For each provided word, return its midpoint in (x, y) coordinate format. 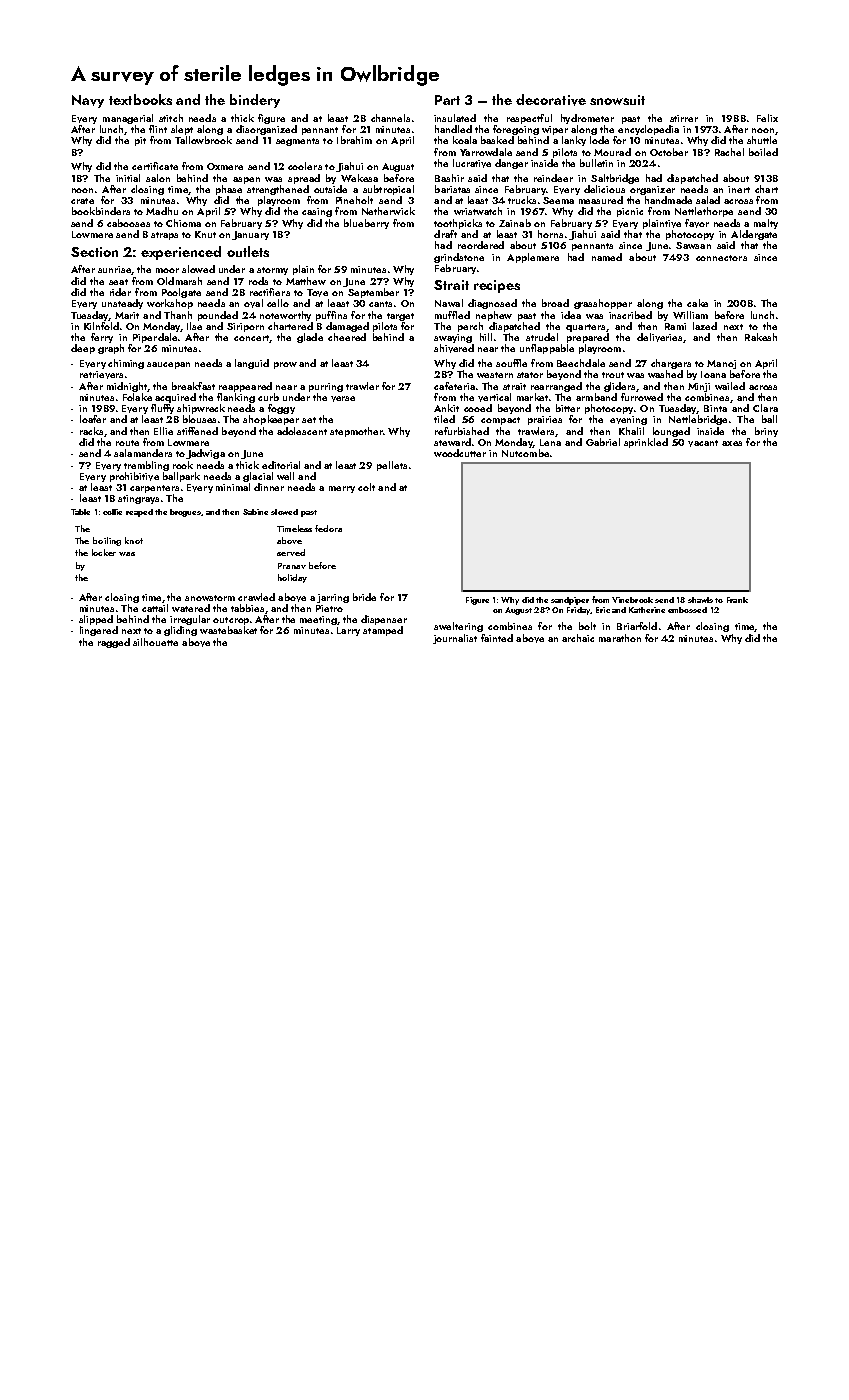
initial (128, 178)
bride (364, 597)
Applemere (533, 258)
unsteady (122, 304)
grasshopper (603, 304)
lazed (705, 326)
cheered (347, 337)
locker (104, 552)
